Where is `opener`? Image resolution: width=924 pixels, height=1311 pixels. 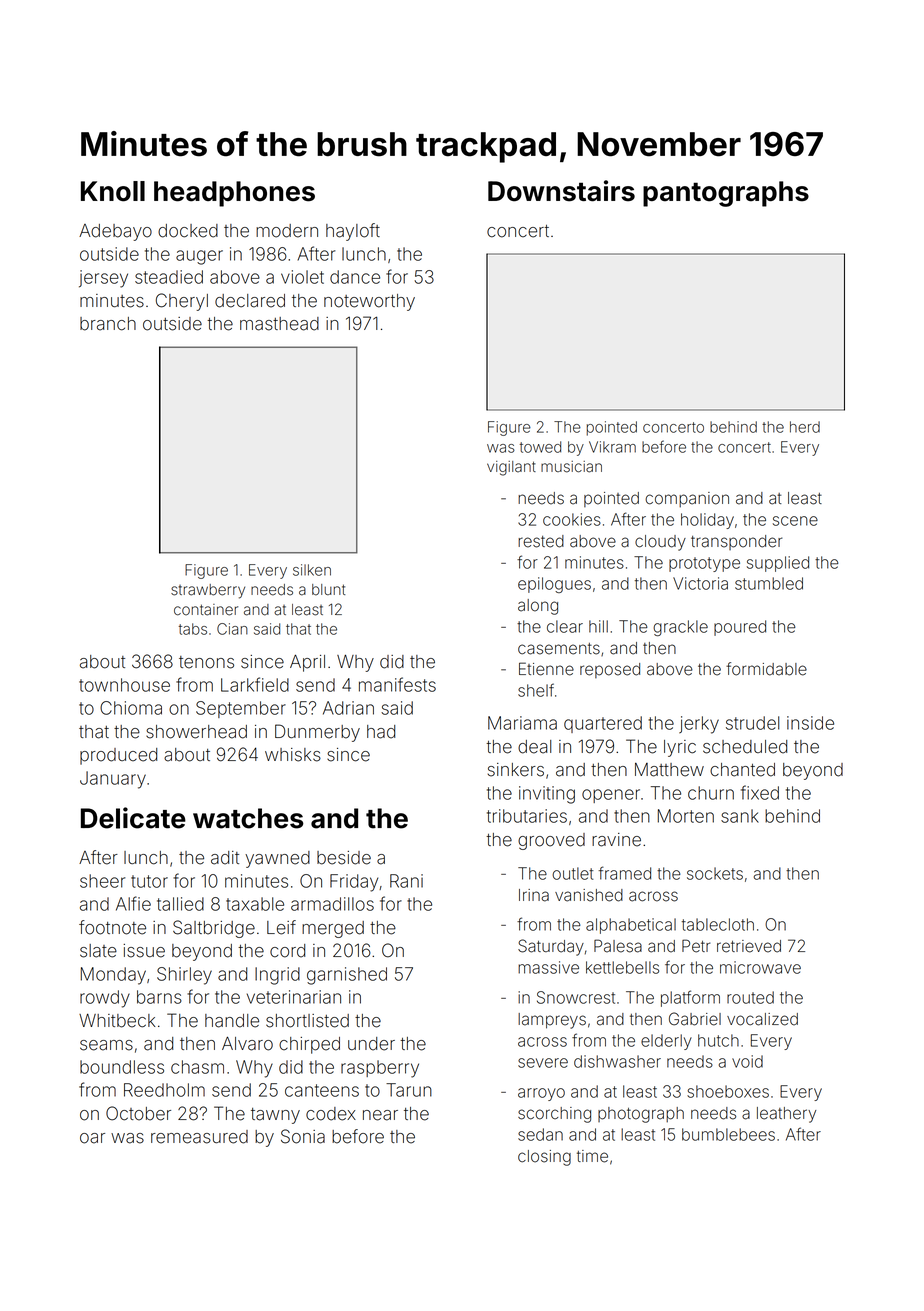 opener is located at coordinates (611, 796).
